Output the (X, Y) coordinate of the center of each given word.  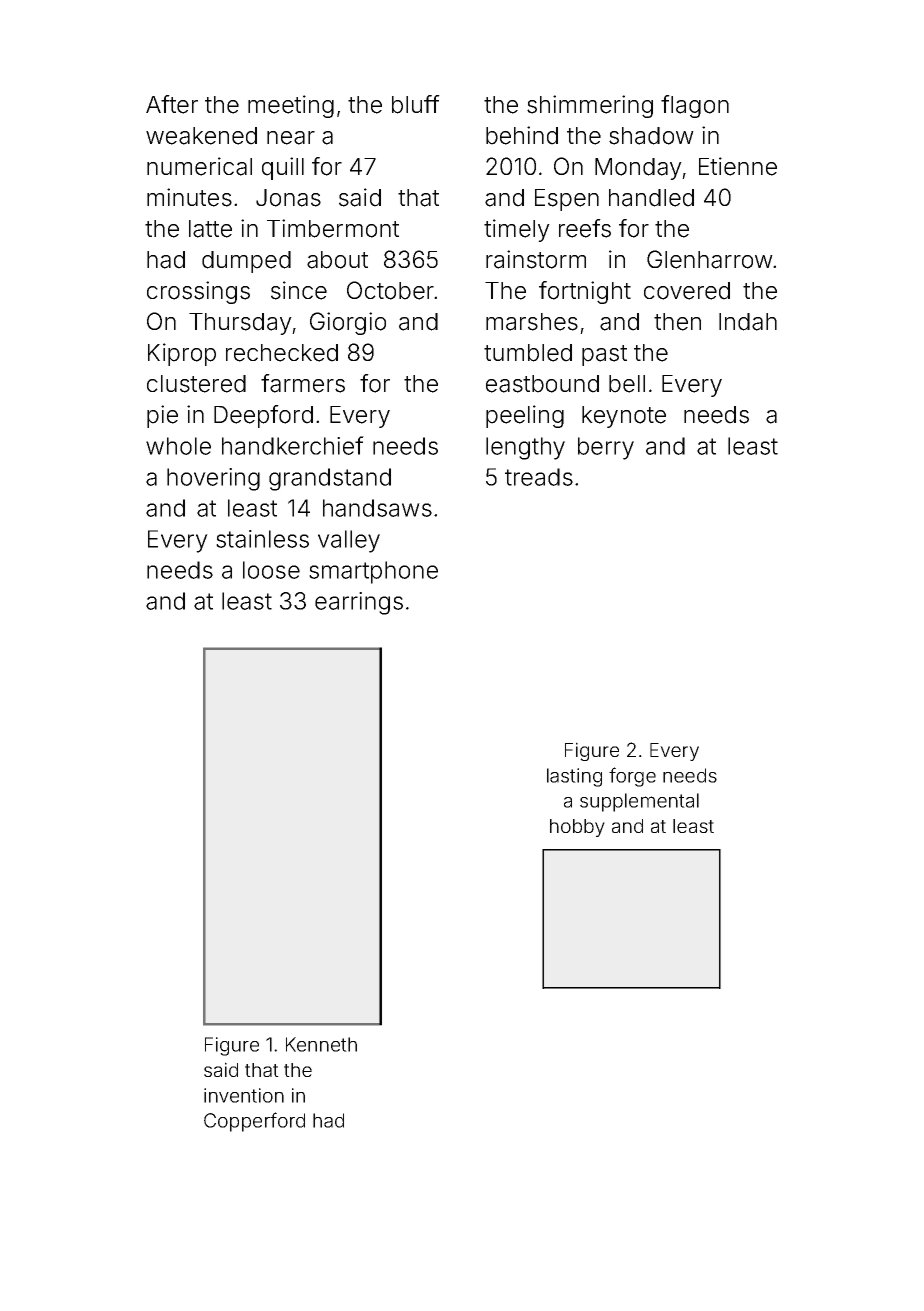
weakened (201, 136)
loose (271, 570)
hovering (213, 479)
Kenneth (321, 1044)
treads (539, 477)
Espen (567, 200)
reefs (585, 228)
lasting (574, 777)
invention (244, 1095)
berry (606, 448)
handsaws (377, 508)
